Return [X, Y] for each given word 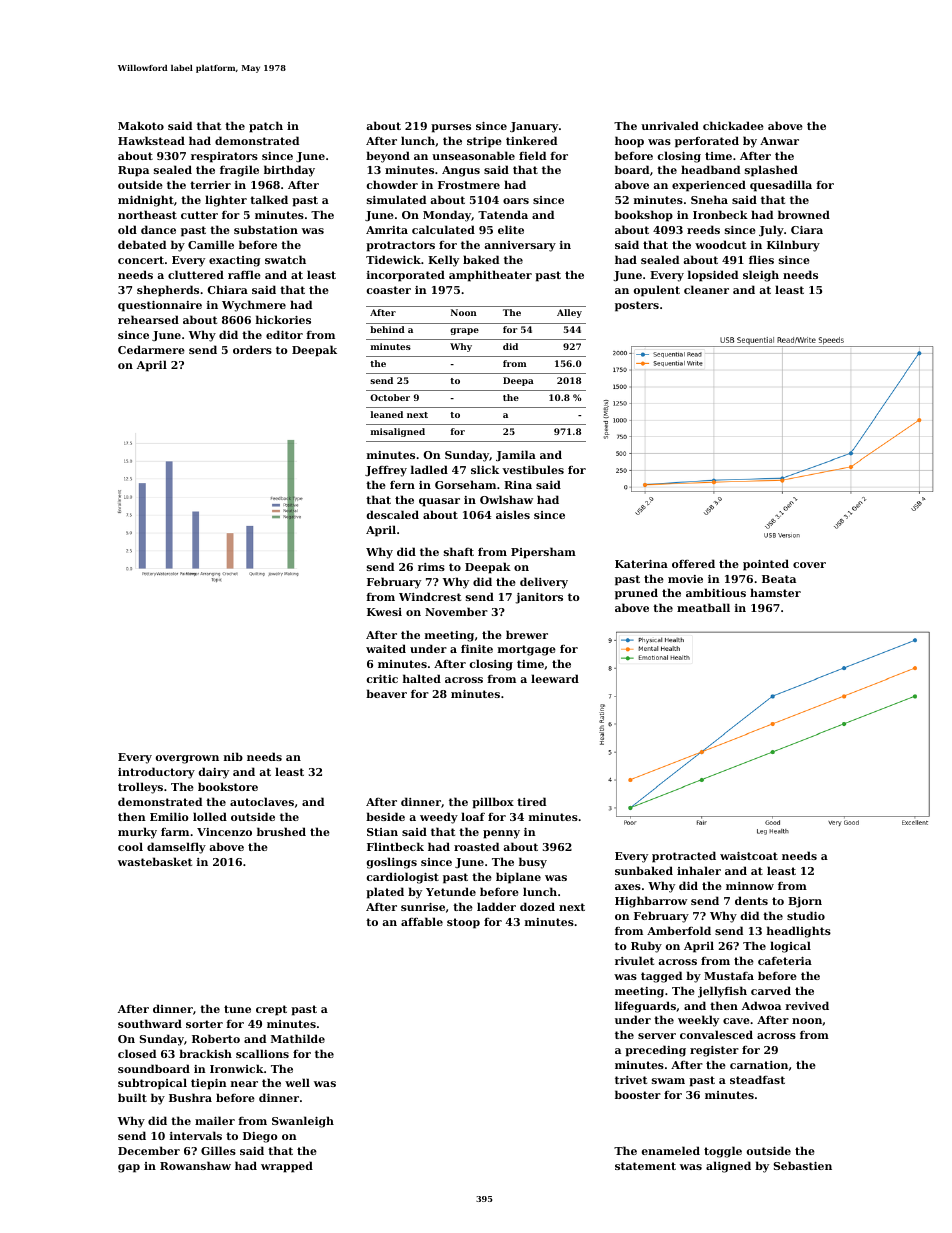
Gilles [218, 1150]
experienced [709, 186]
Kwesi [384, 612]
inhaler [699, 870]
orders [252, 349]
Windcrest [430, 596]
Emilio [169, 816]
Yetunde [451, 891]
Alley [569, 313]
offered [693, 563]
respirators [224, 157]
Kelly [443, 261]
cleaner [706, 289]
